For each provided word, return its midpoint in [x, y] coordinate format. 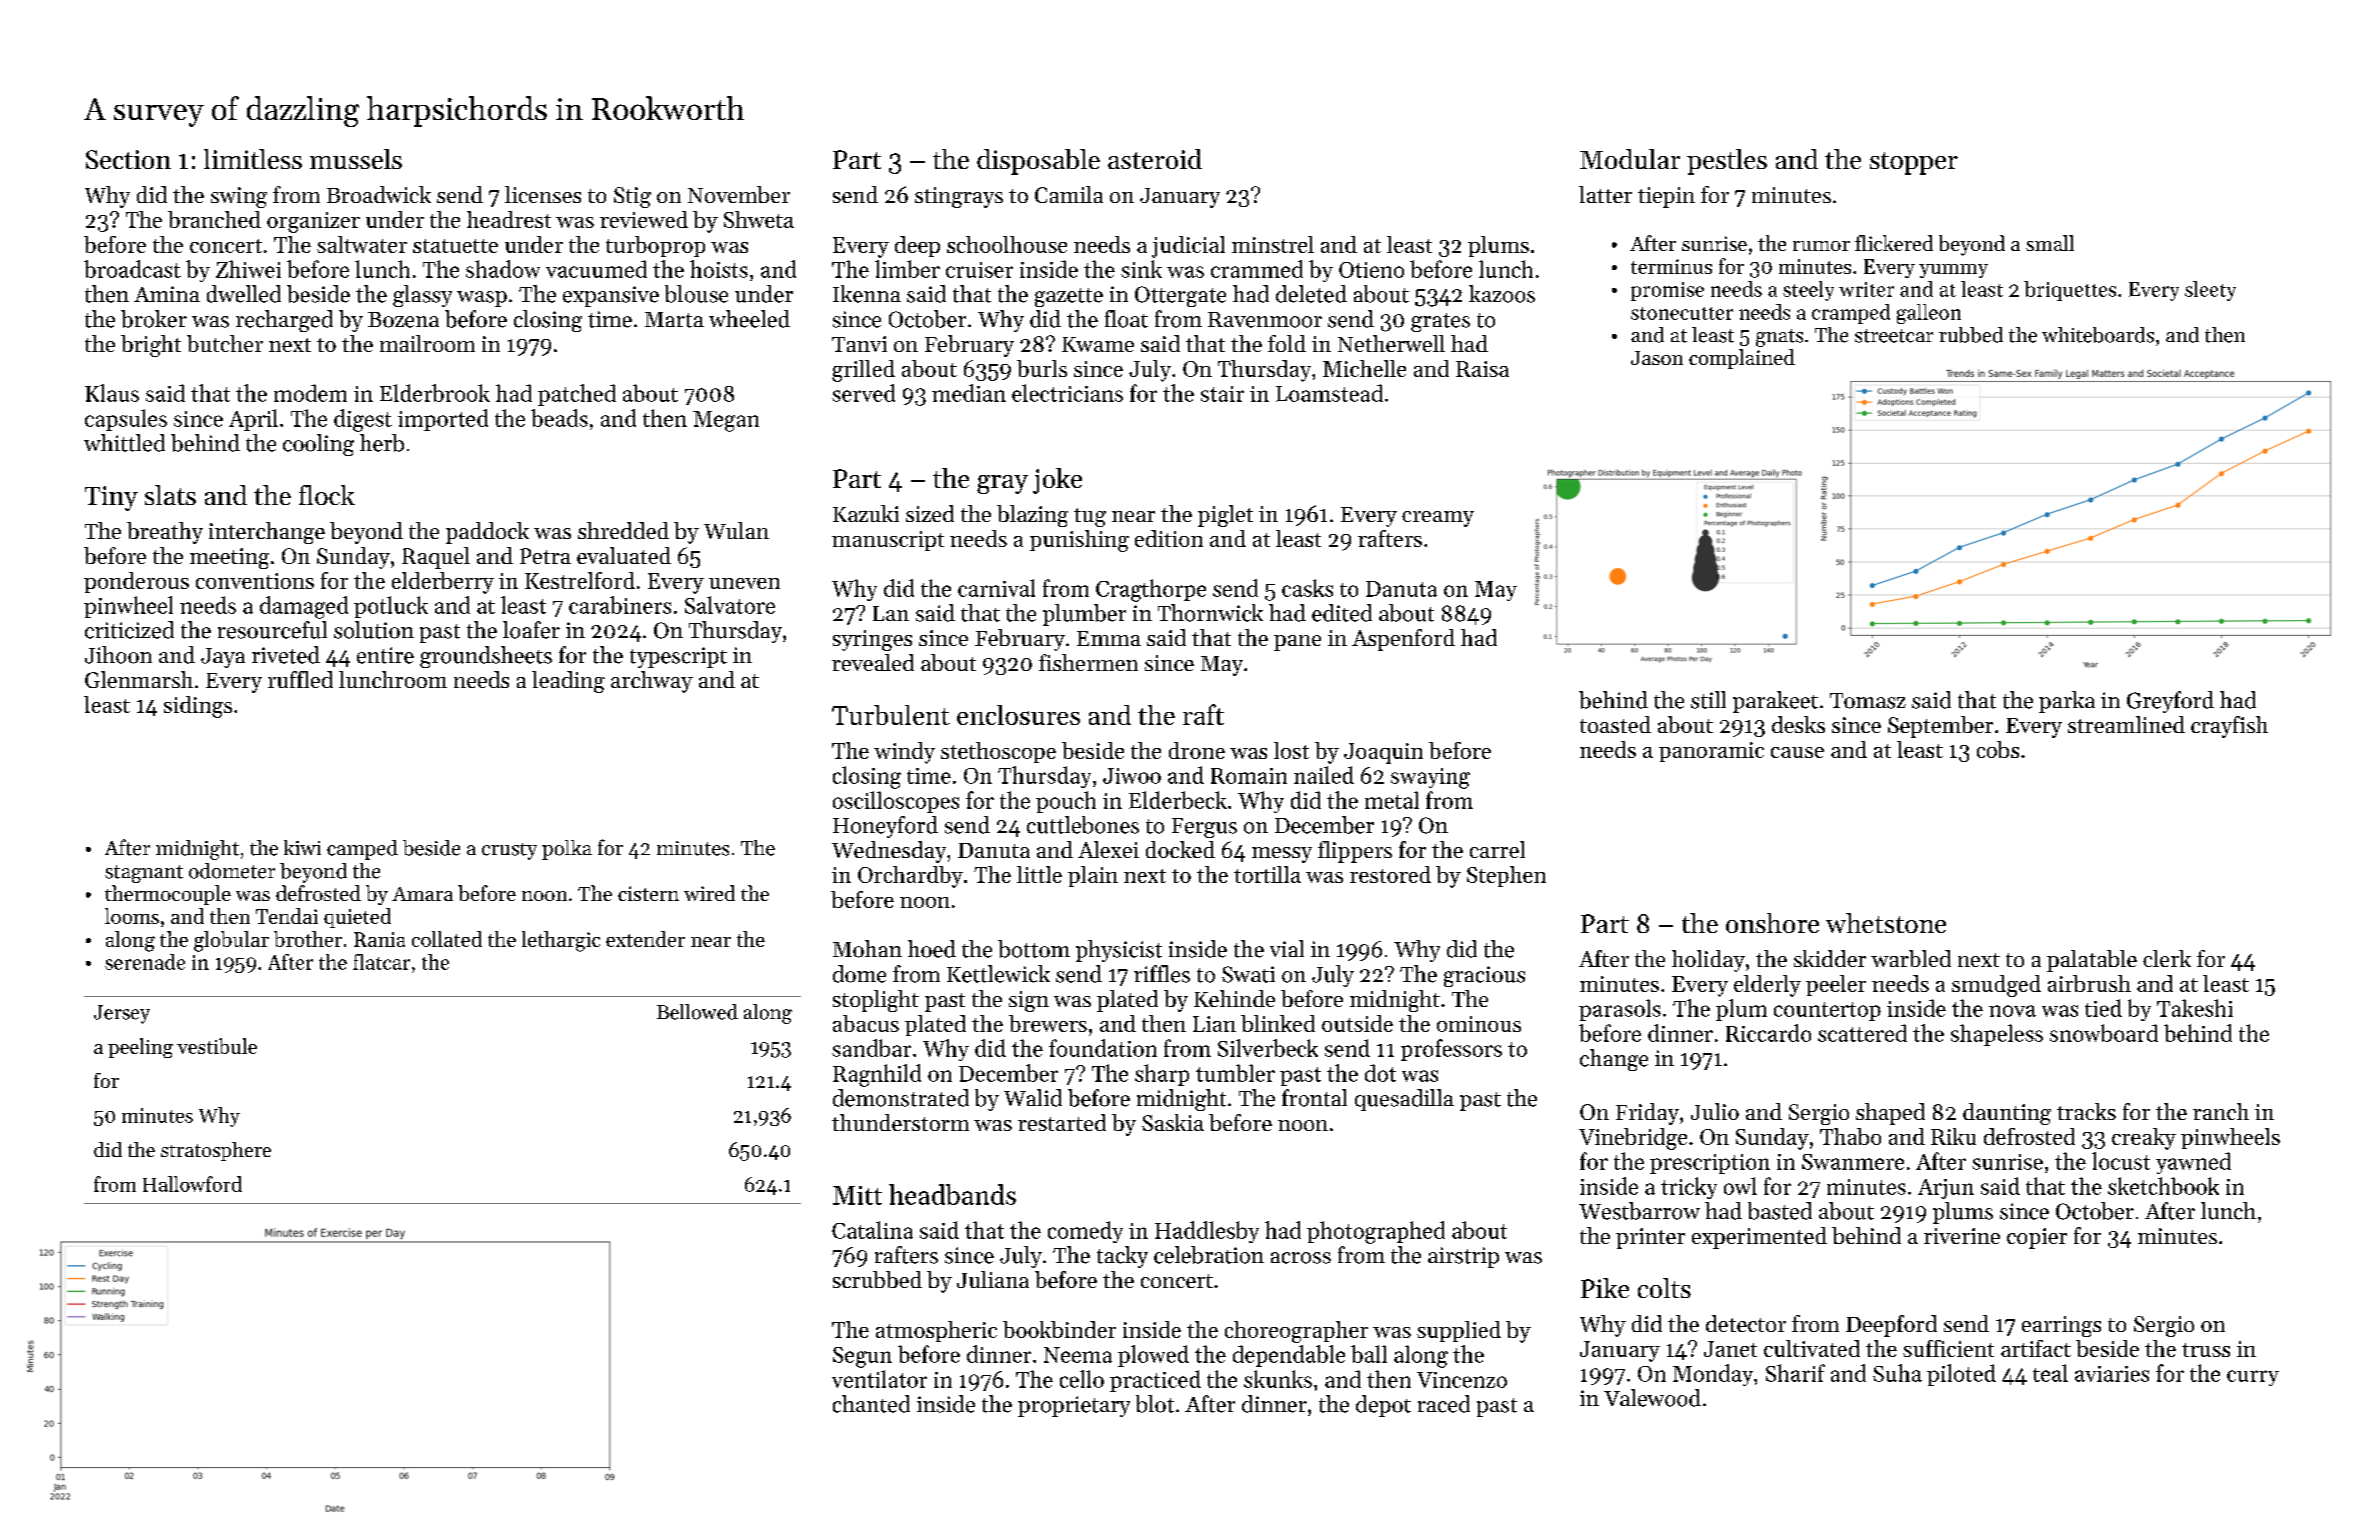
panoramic [1711, 752]
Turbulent [891, 715]
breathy [165, 533]
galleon [1929, 314]
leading [568, 682]
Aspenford [1403, 640]
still [1708, 700]
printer [1650, 1238]
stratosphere [216, 1151]
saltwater [362, 244]
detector [1746, 1323]
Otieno [1371, 270]
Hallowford [192, 1184]
